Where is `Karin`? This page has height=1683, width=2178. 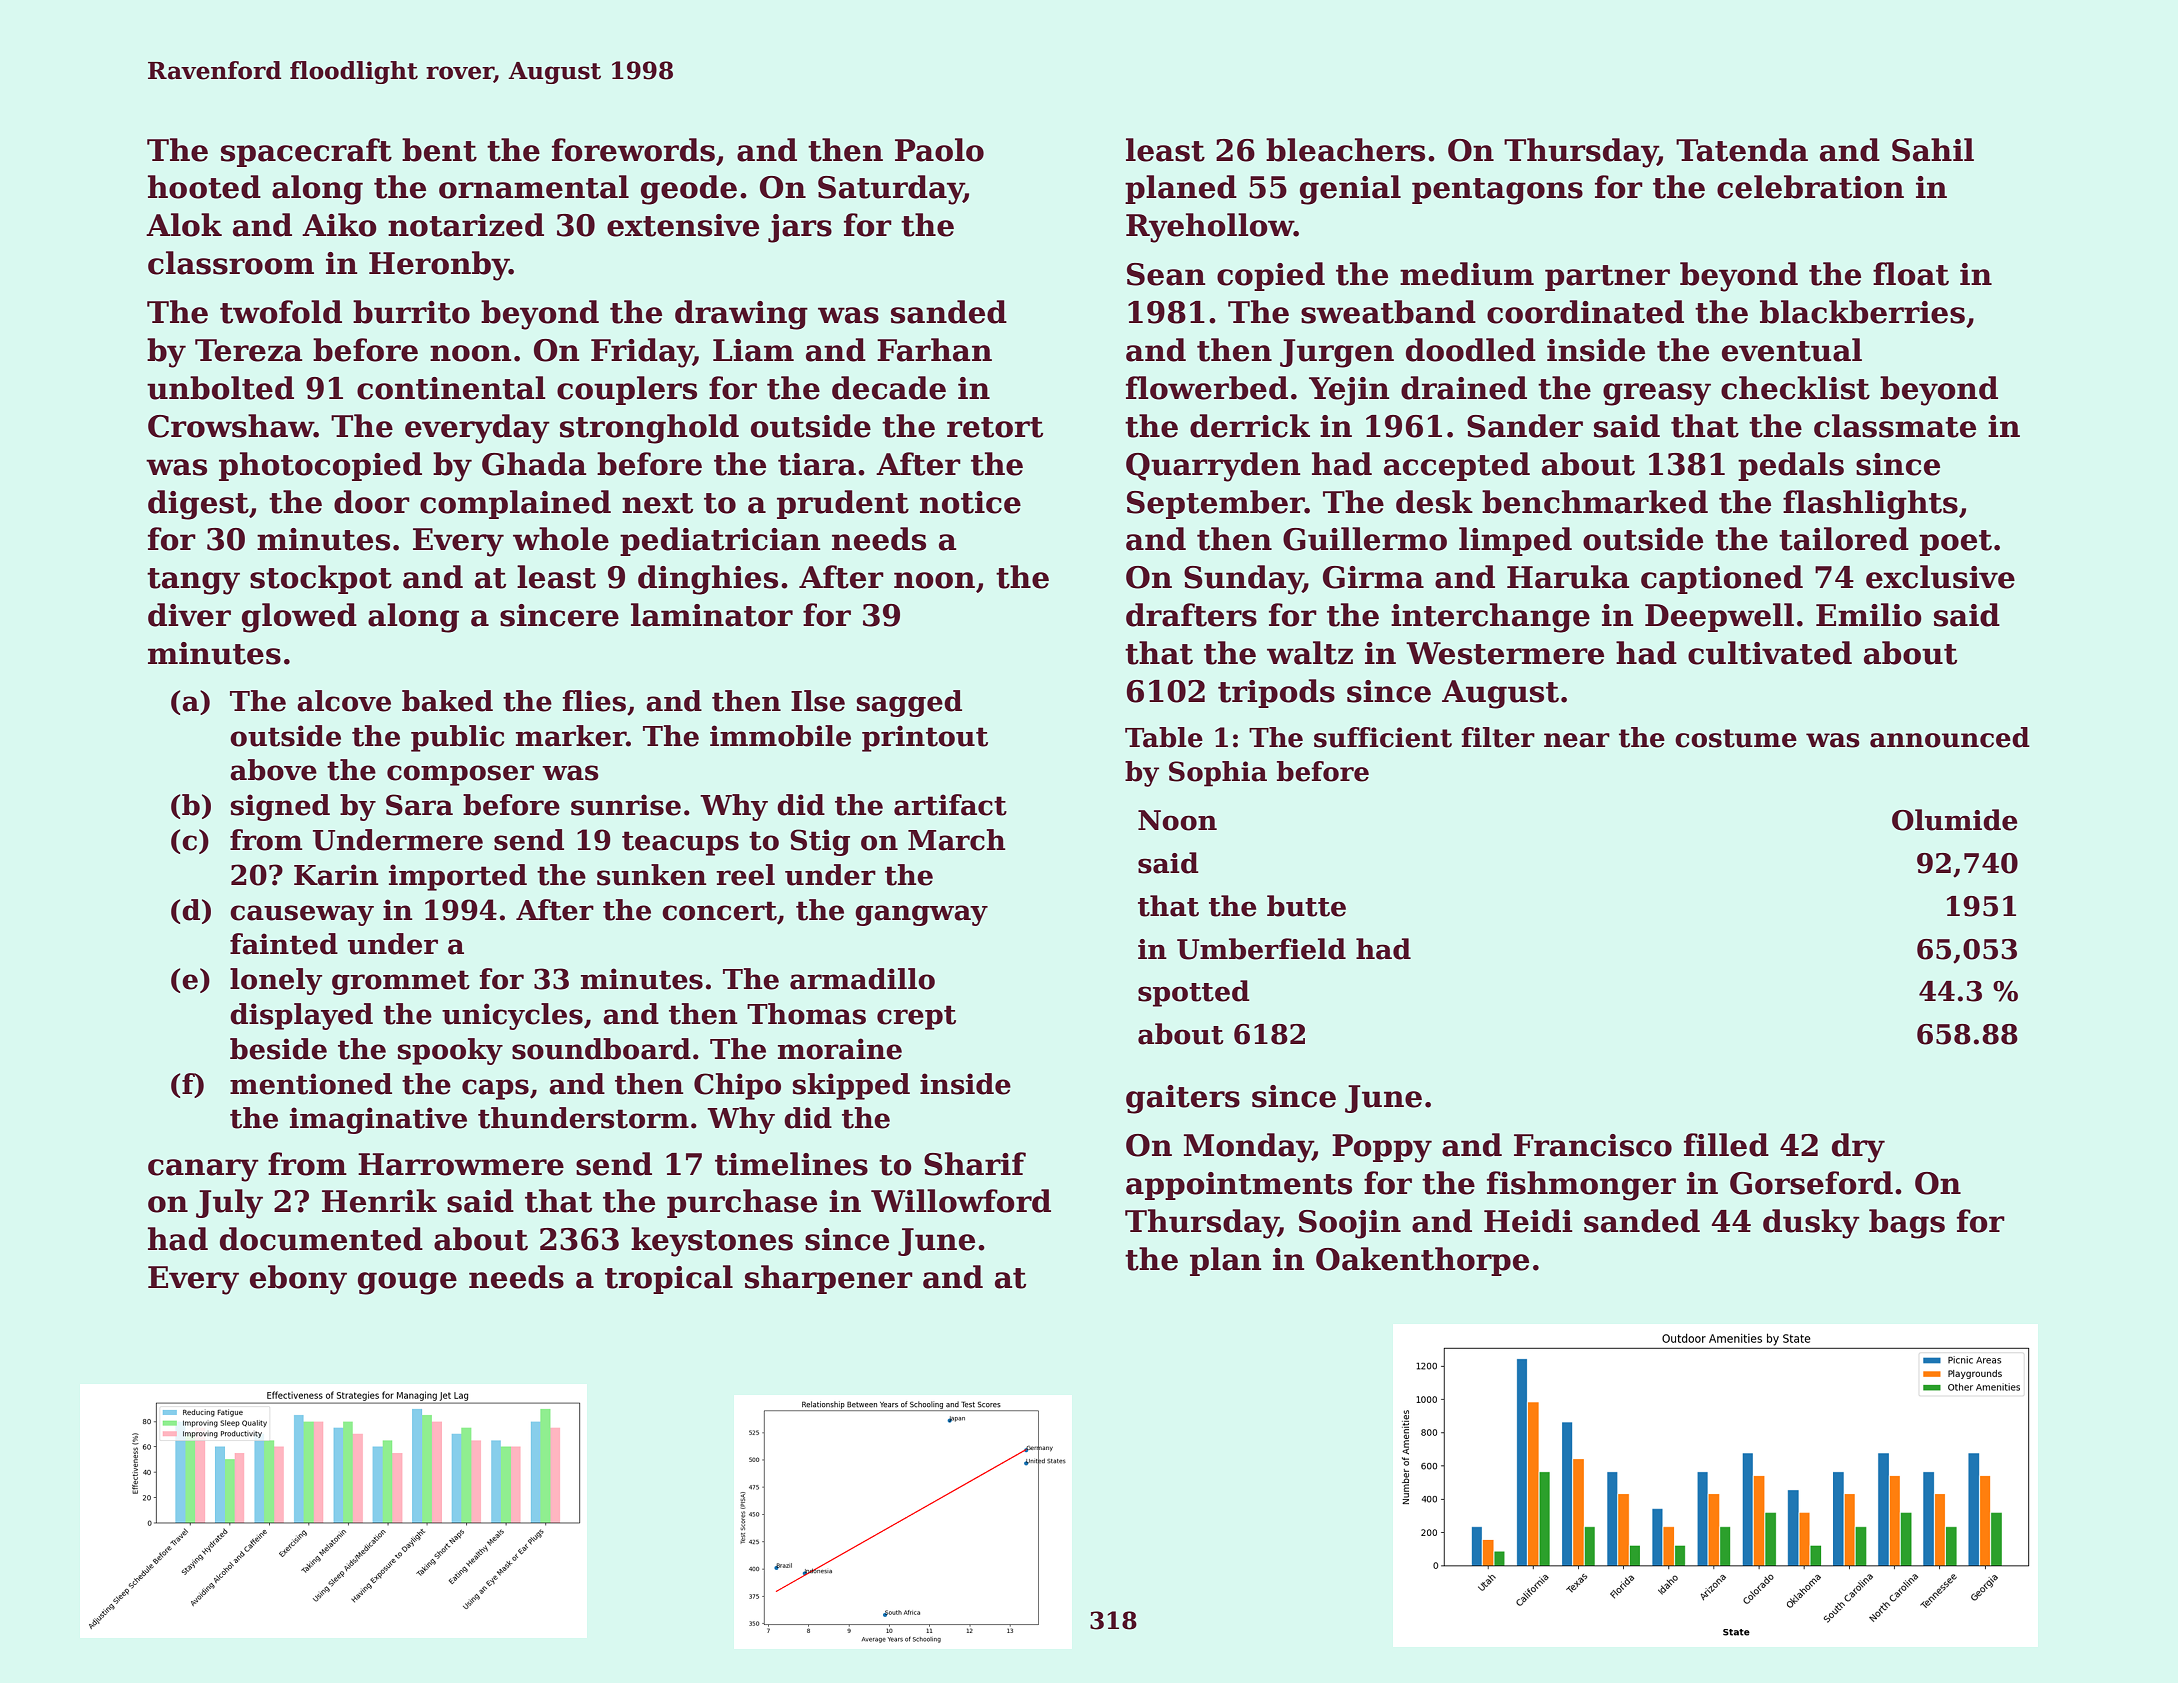
Karin is located at coordinates (336, 875).
